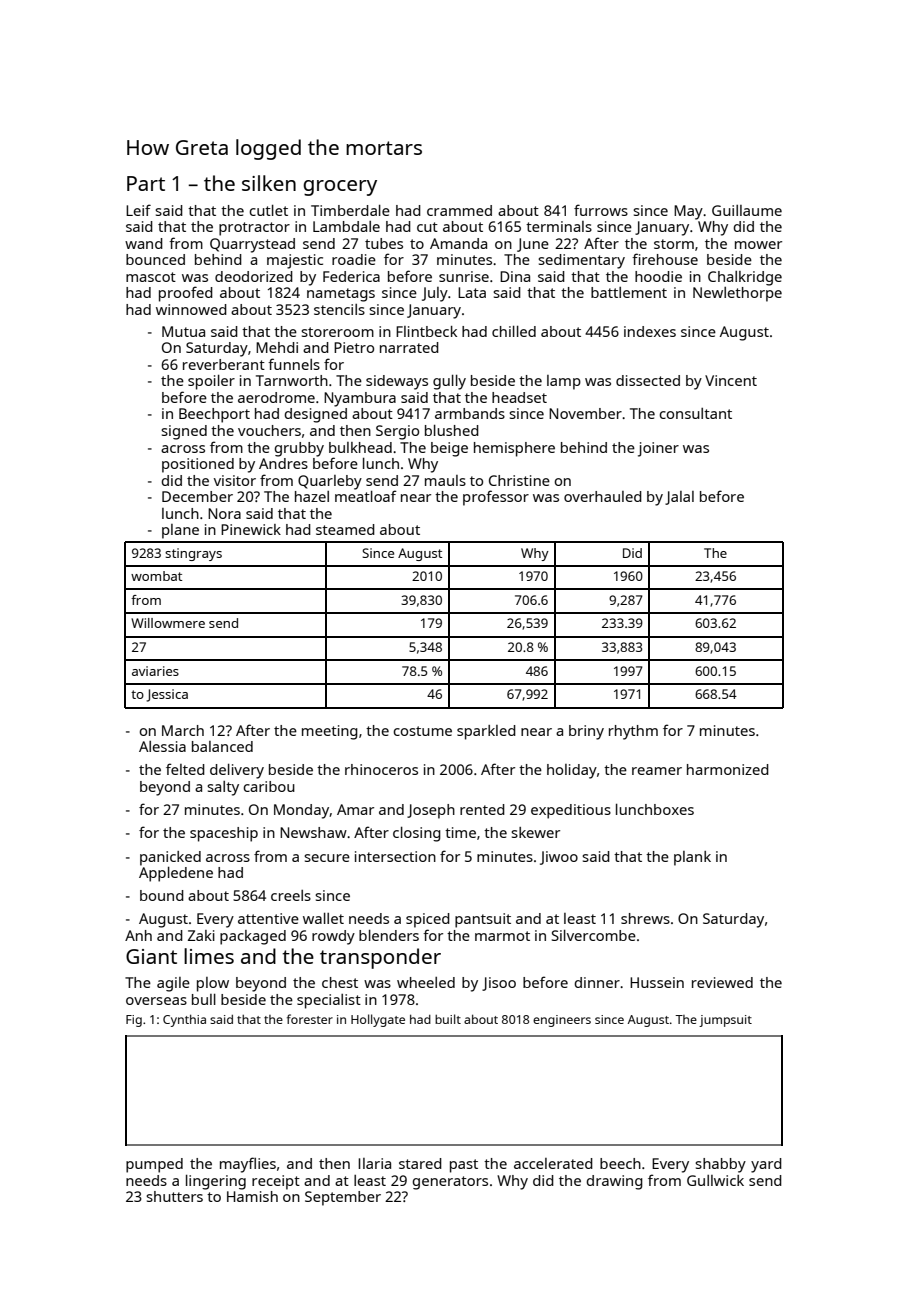 Image resolution: width=908 pixels, height=1316 pixels. I want to click on time, so click(460, 832).
